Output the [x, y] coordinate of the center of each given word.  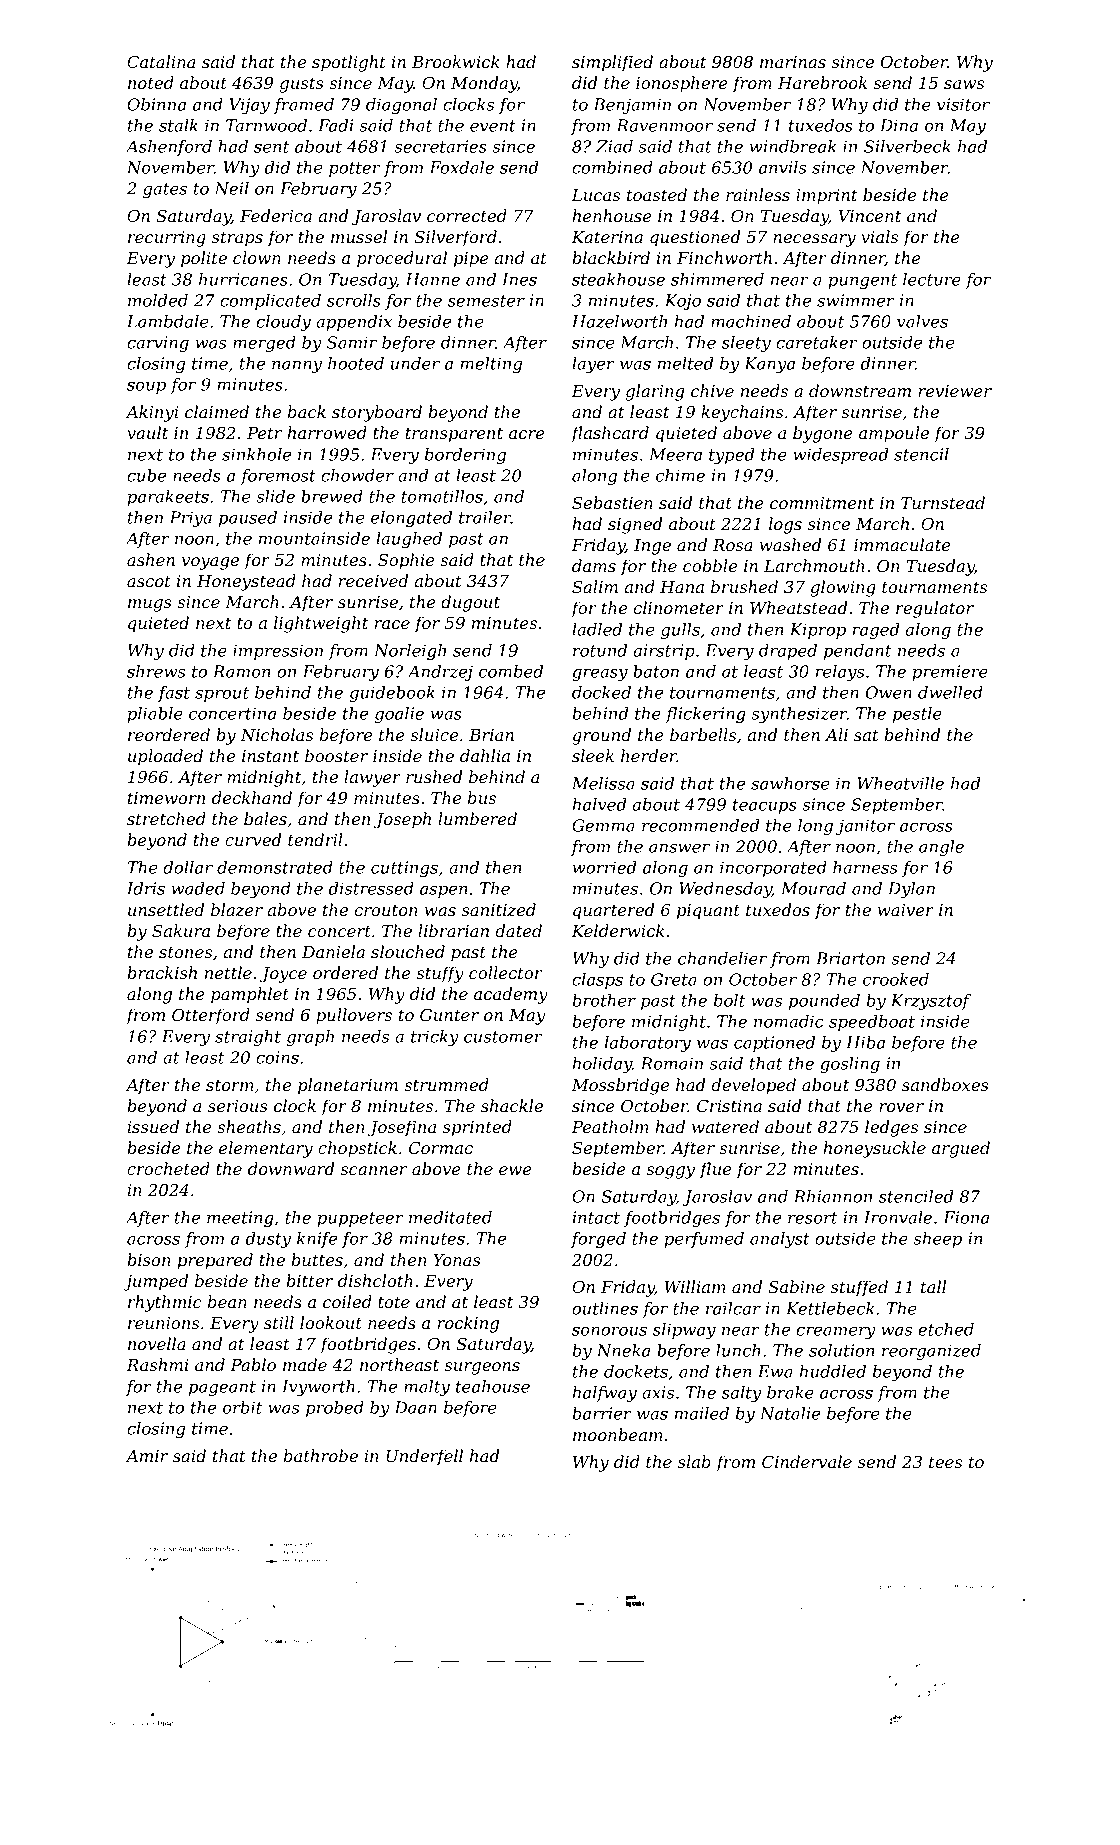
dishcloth [375, 1280]
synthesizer [799, 715]
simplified [612, 63]
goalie [399, 715]
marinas [793, 62]
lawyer [372, 778]
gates [165, 190]
